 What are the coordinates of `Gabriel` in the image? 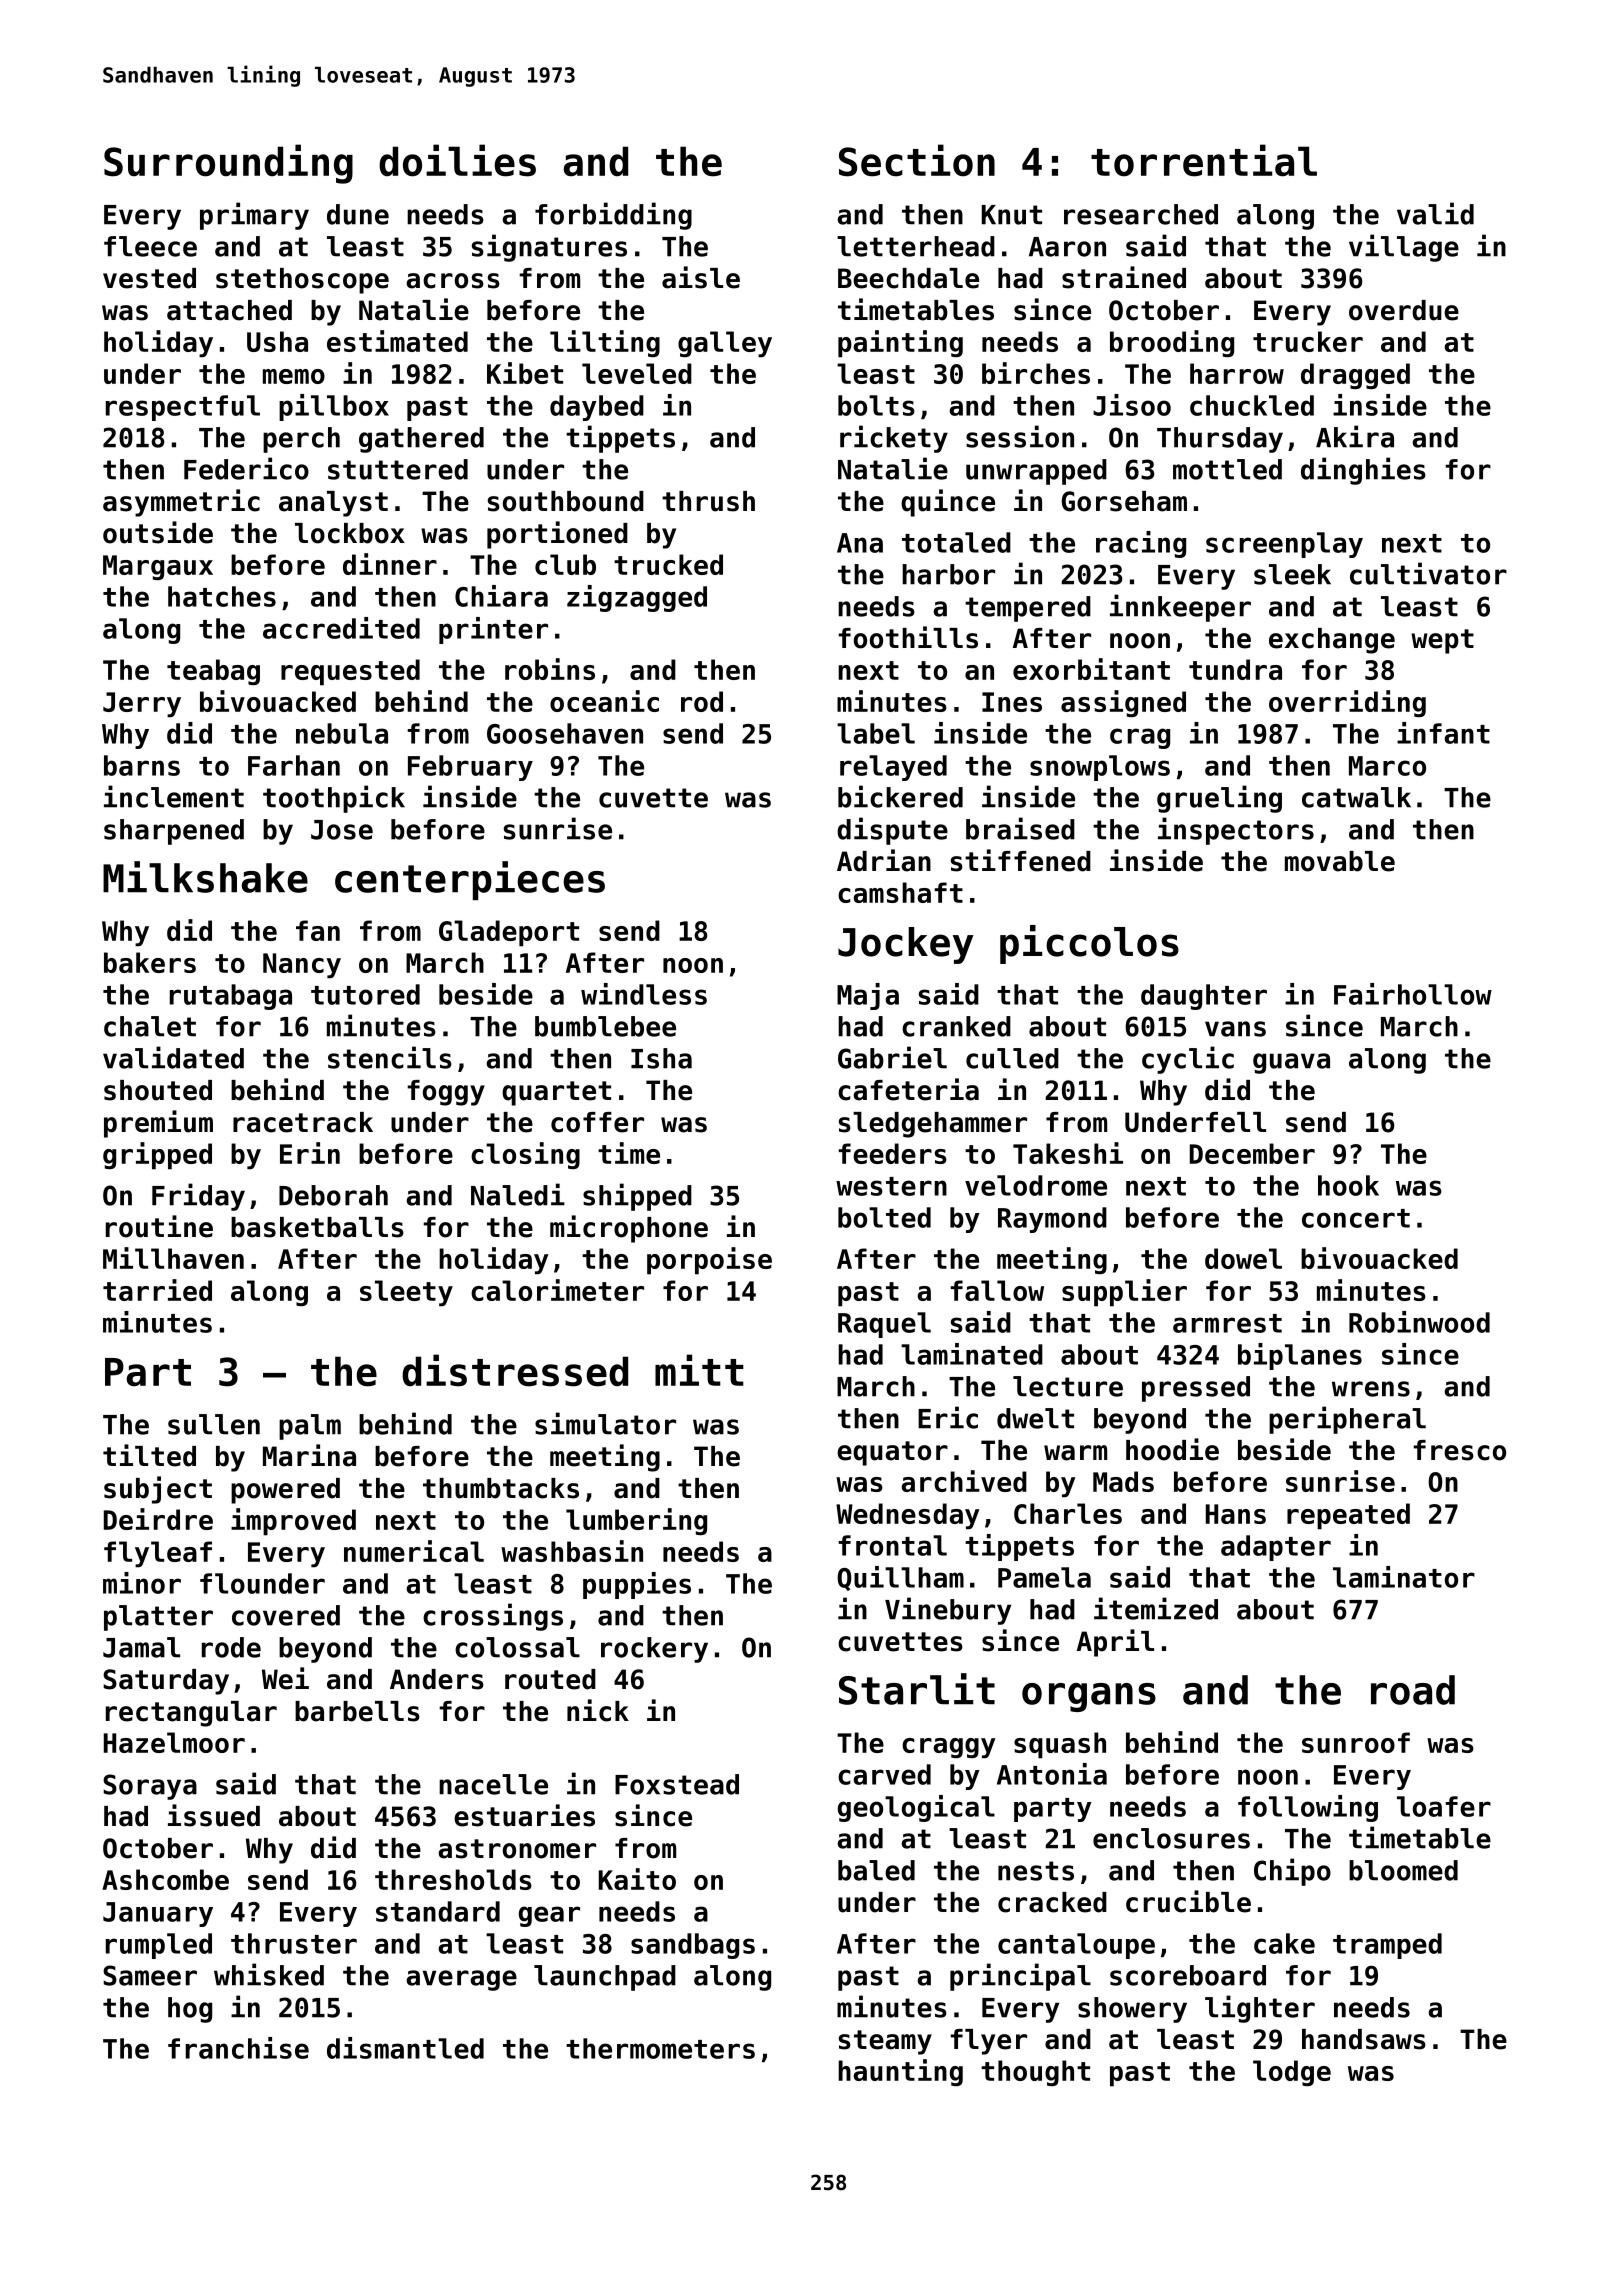 It's located at (892, 1057).
